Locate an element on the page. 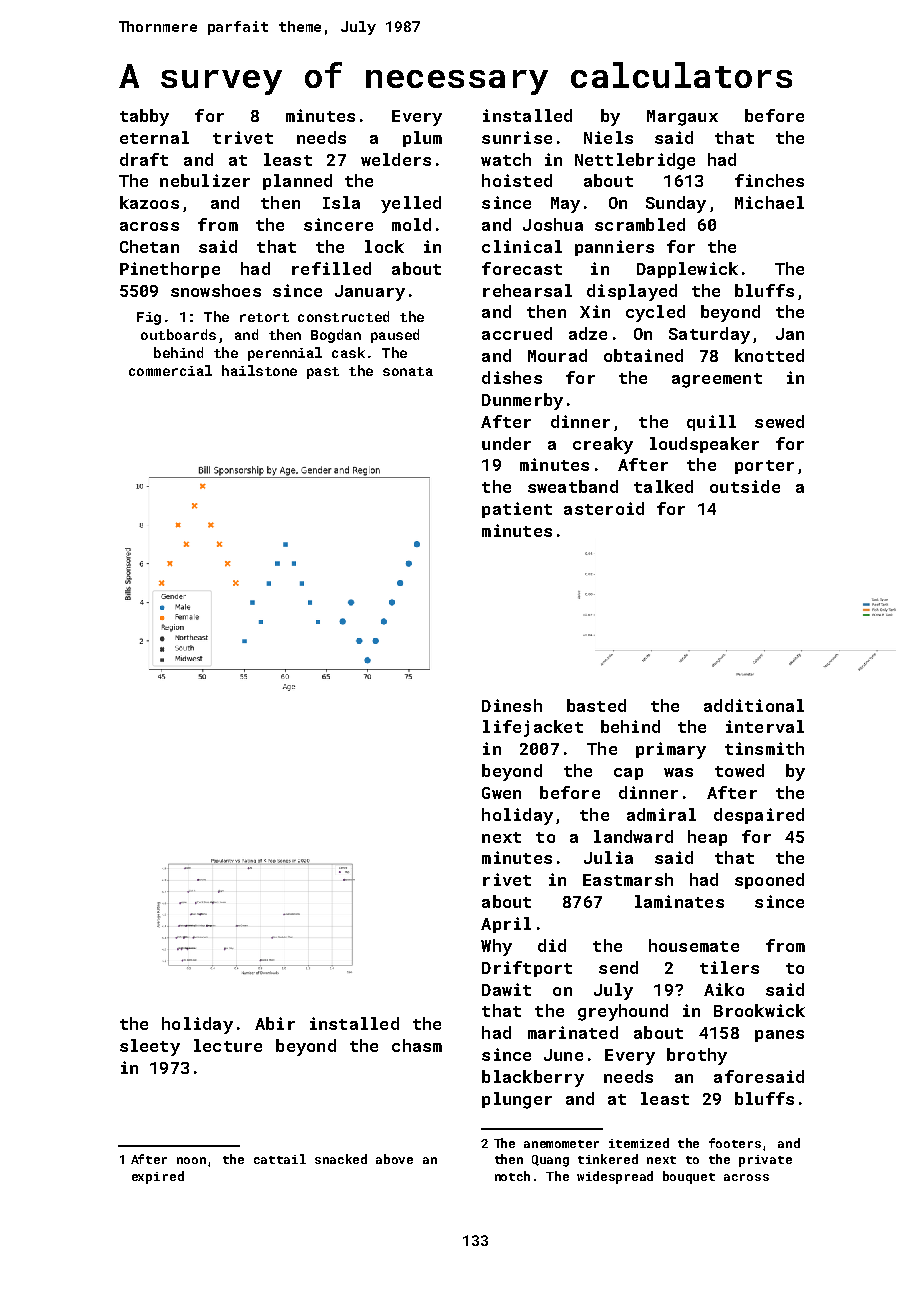 The height and width of the page is (1311, 924). under is located at coordinates (506, 443).
